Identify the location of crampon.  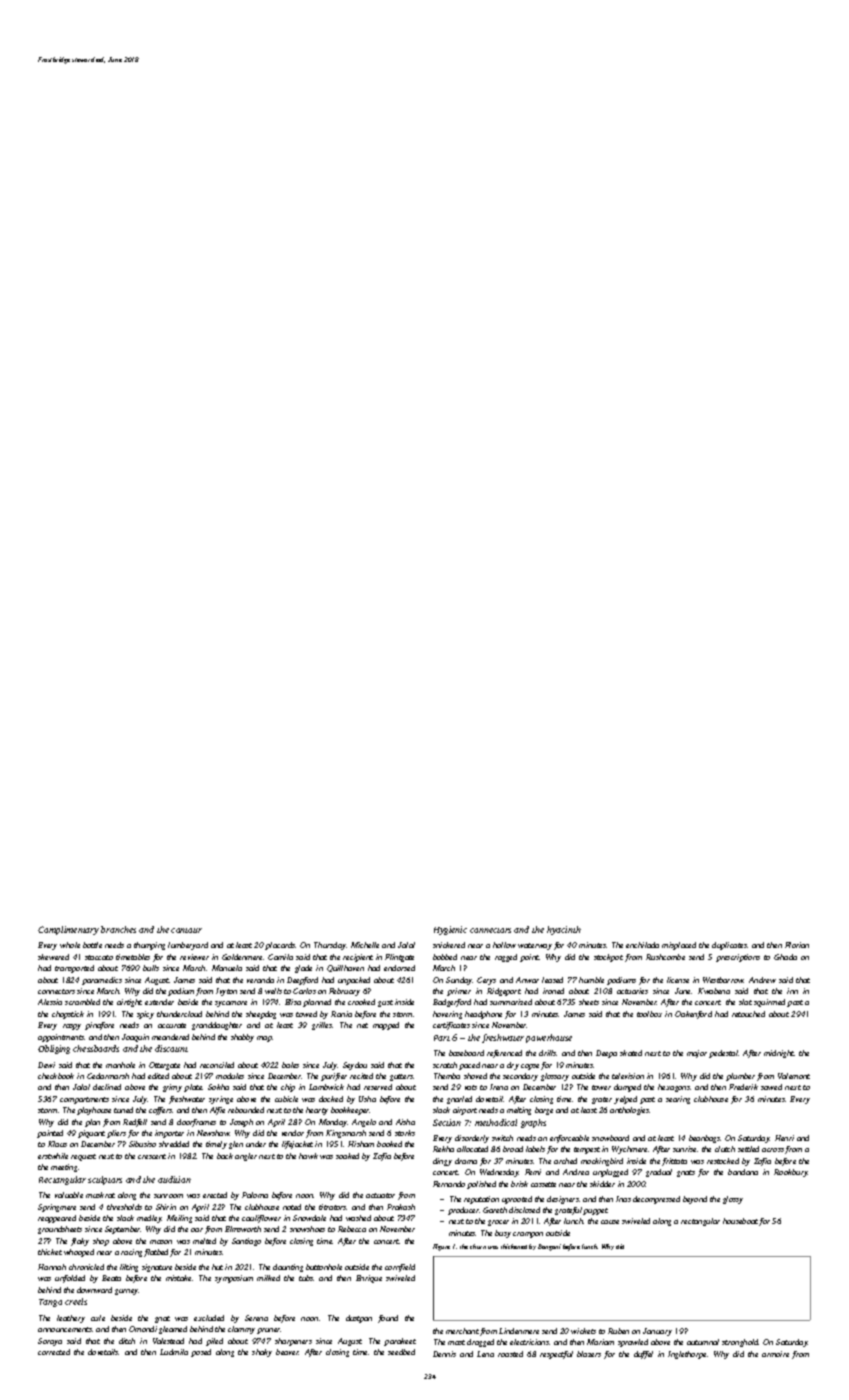
(528, 1235).
